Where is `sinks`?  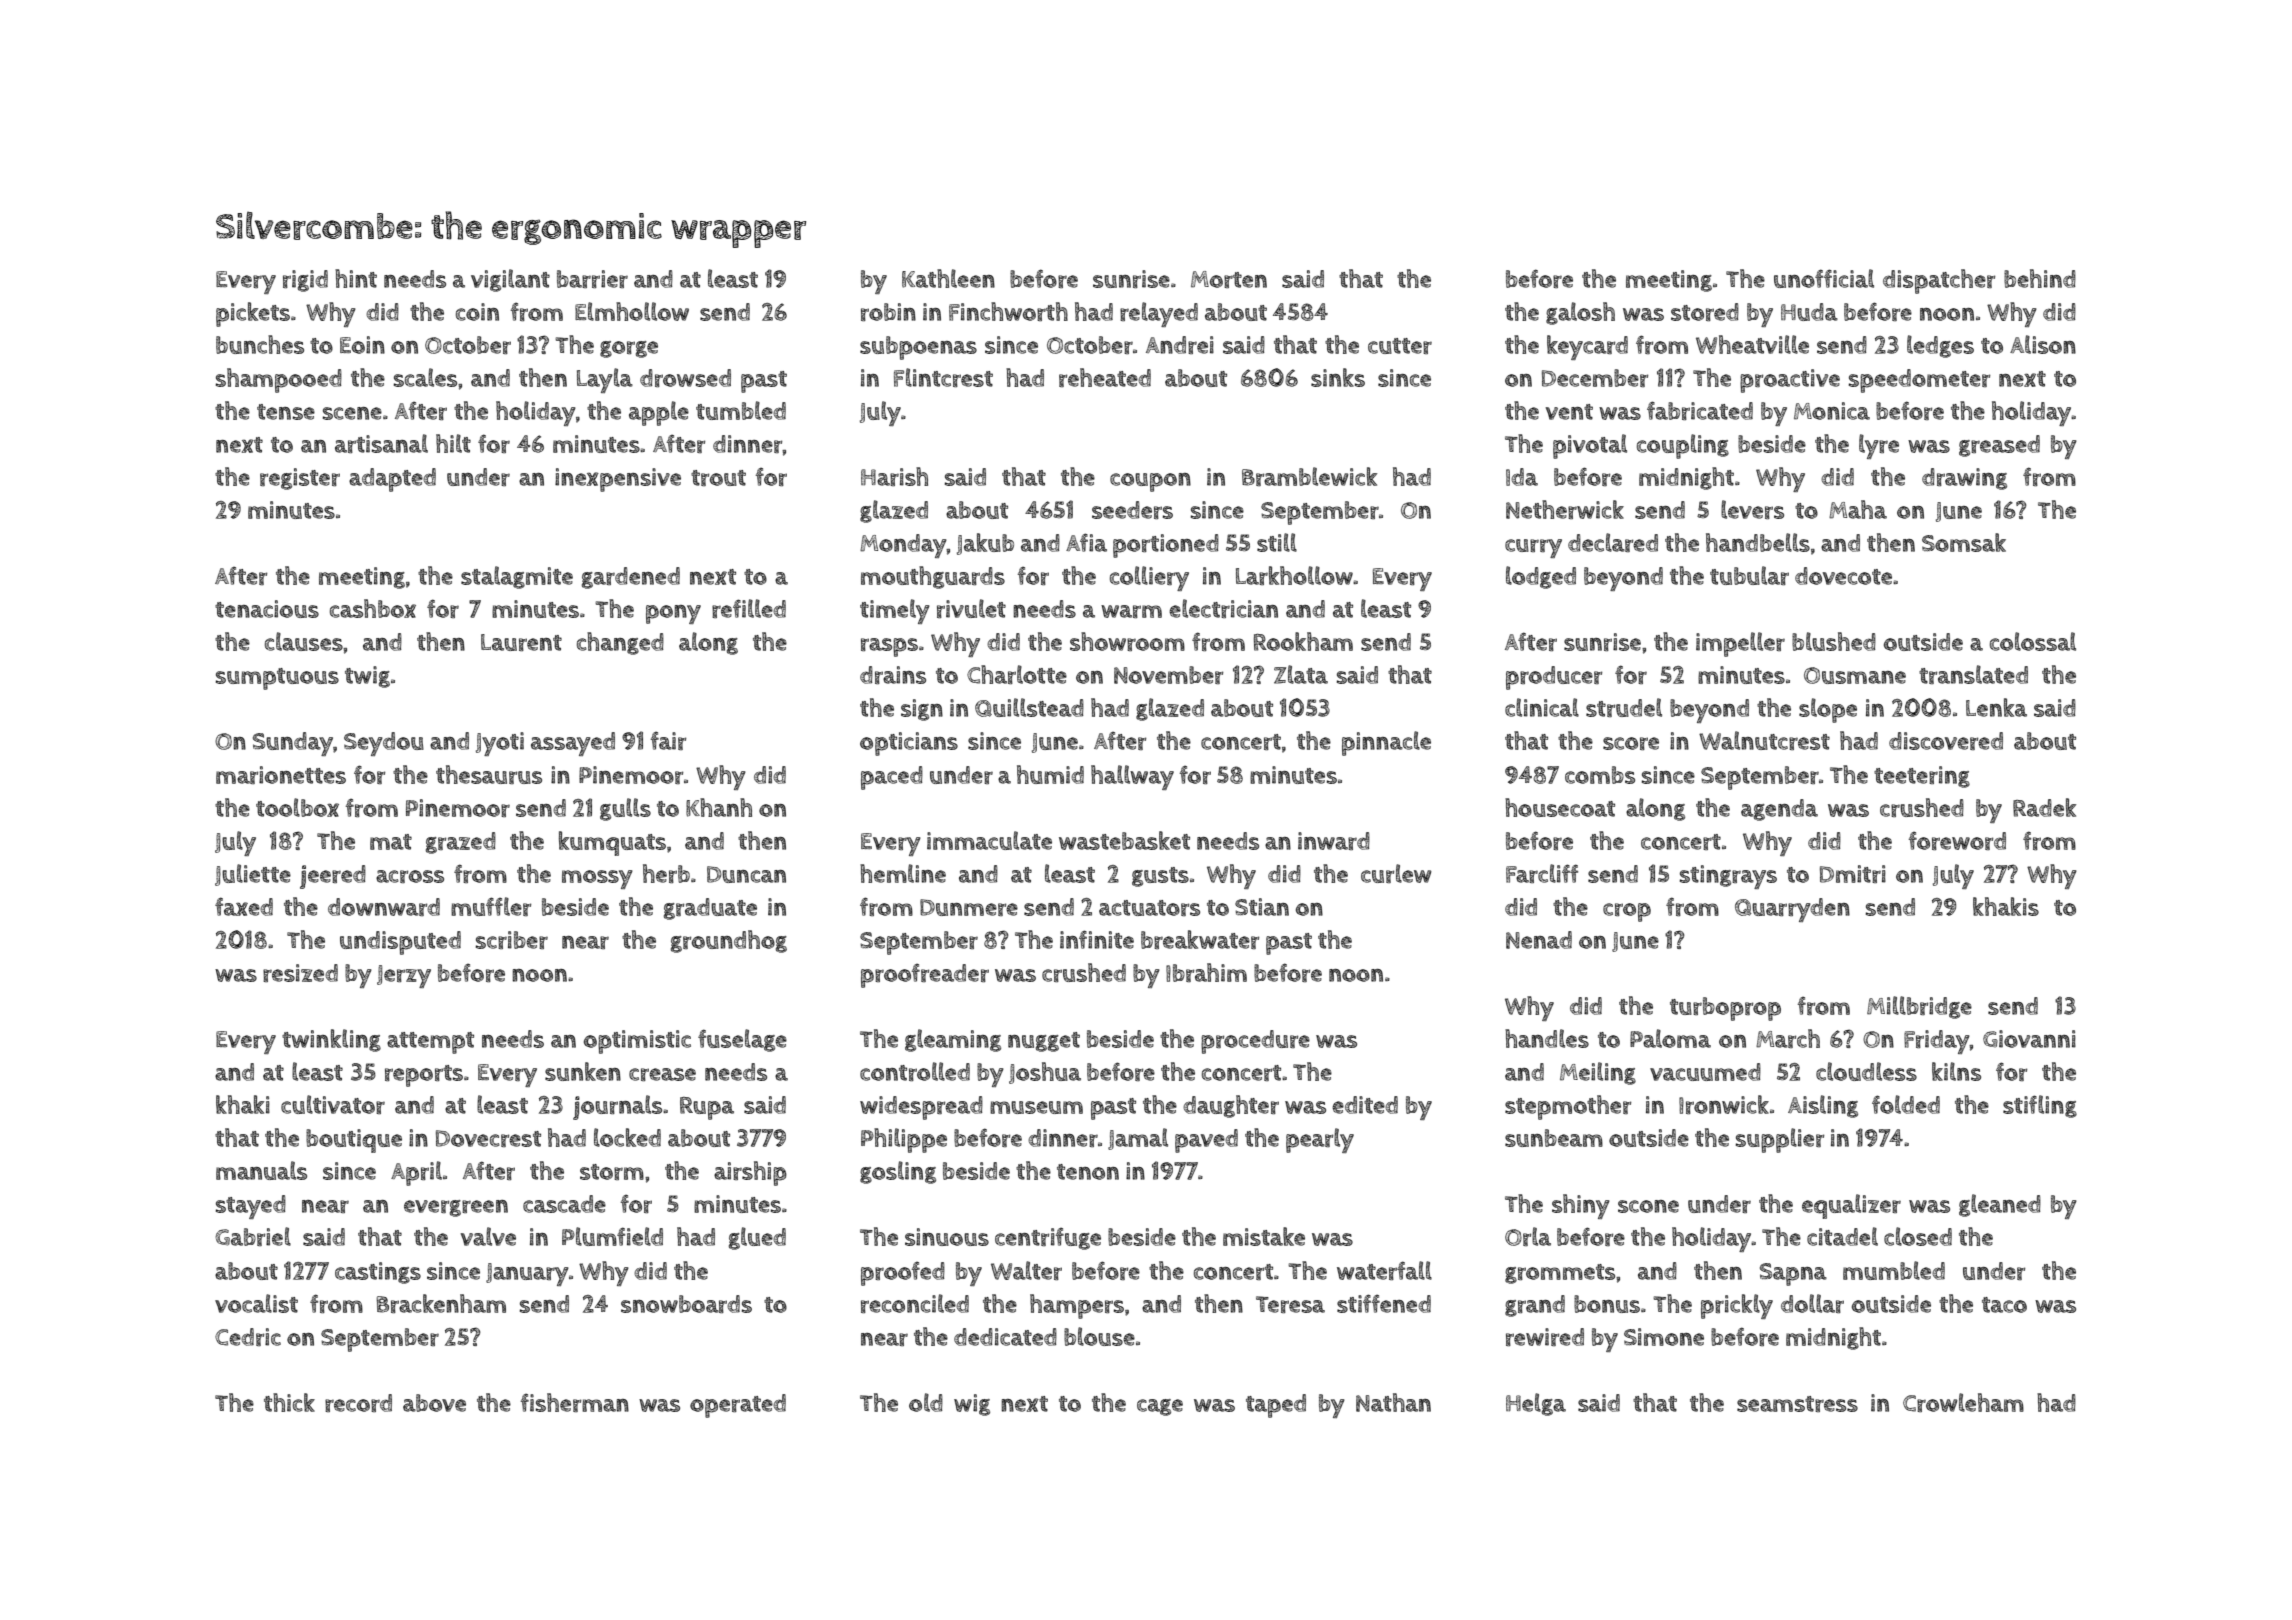
sinks is located at coordinates (1338, 377).
